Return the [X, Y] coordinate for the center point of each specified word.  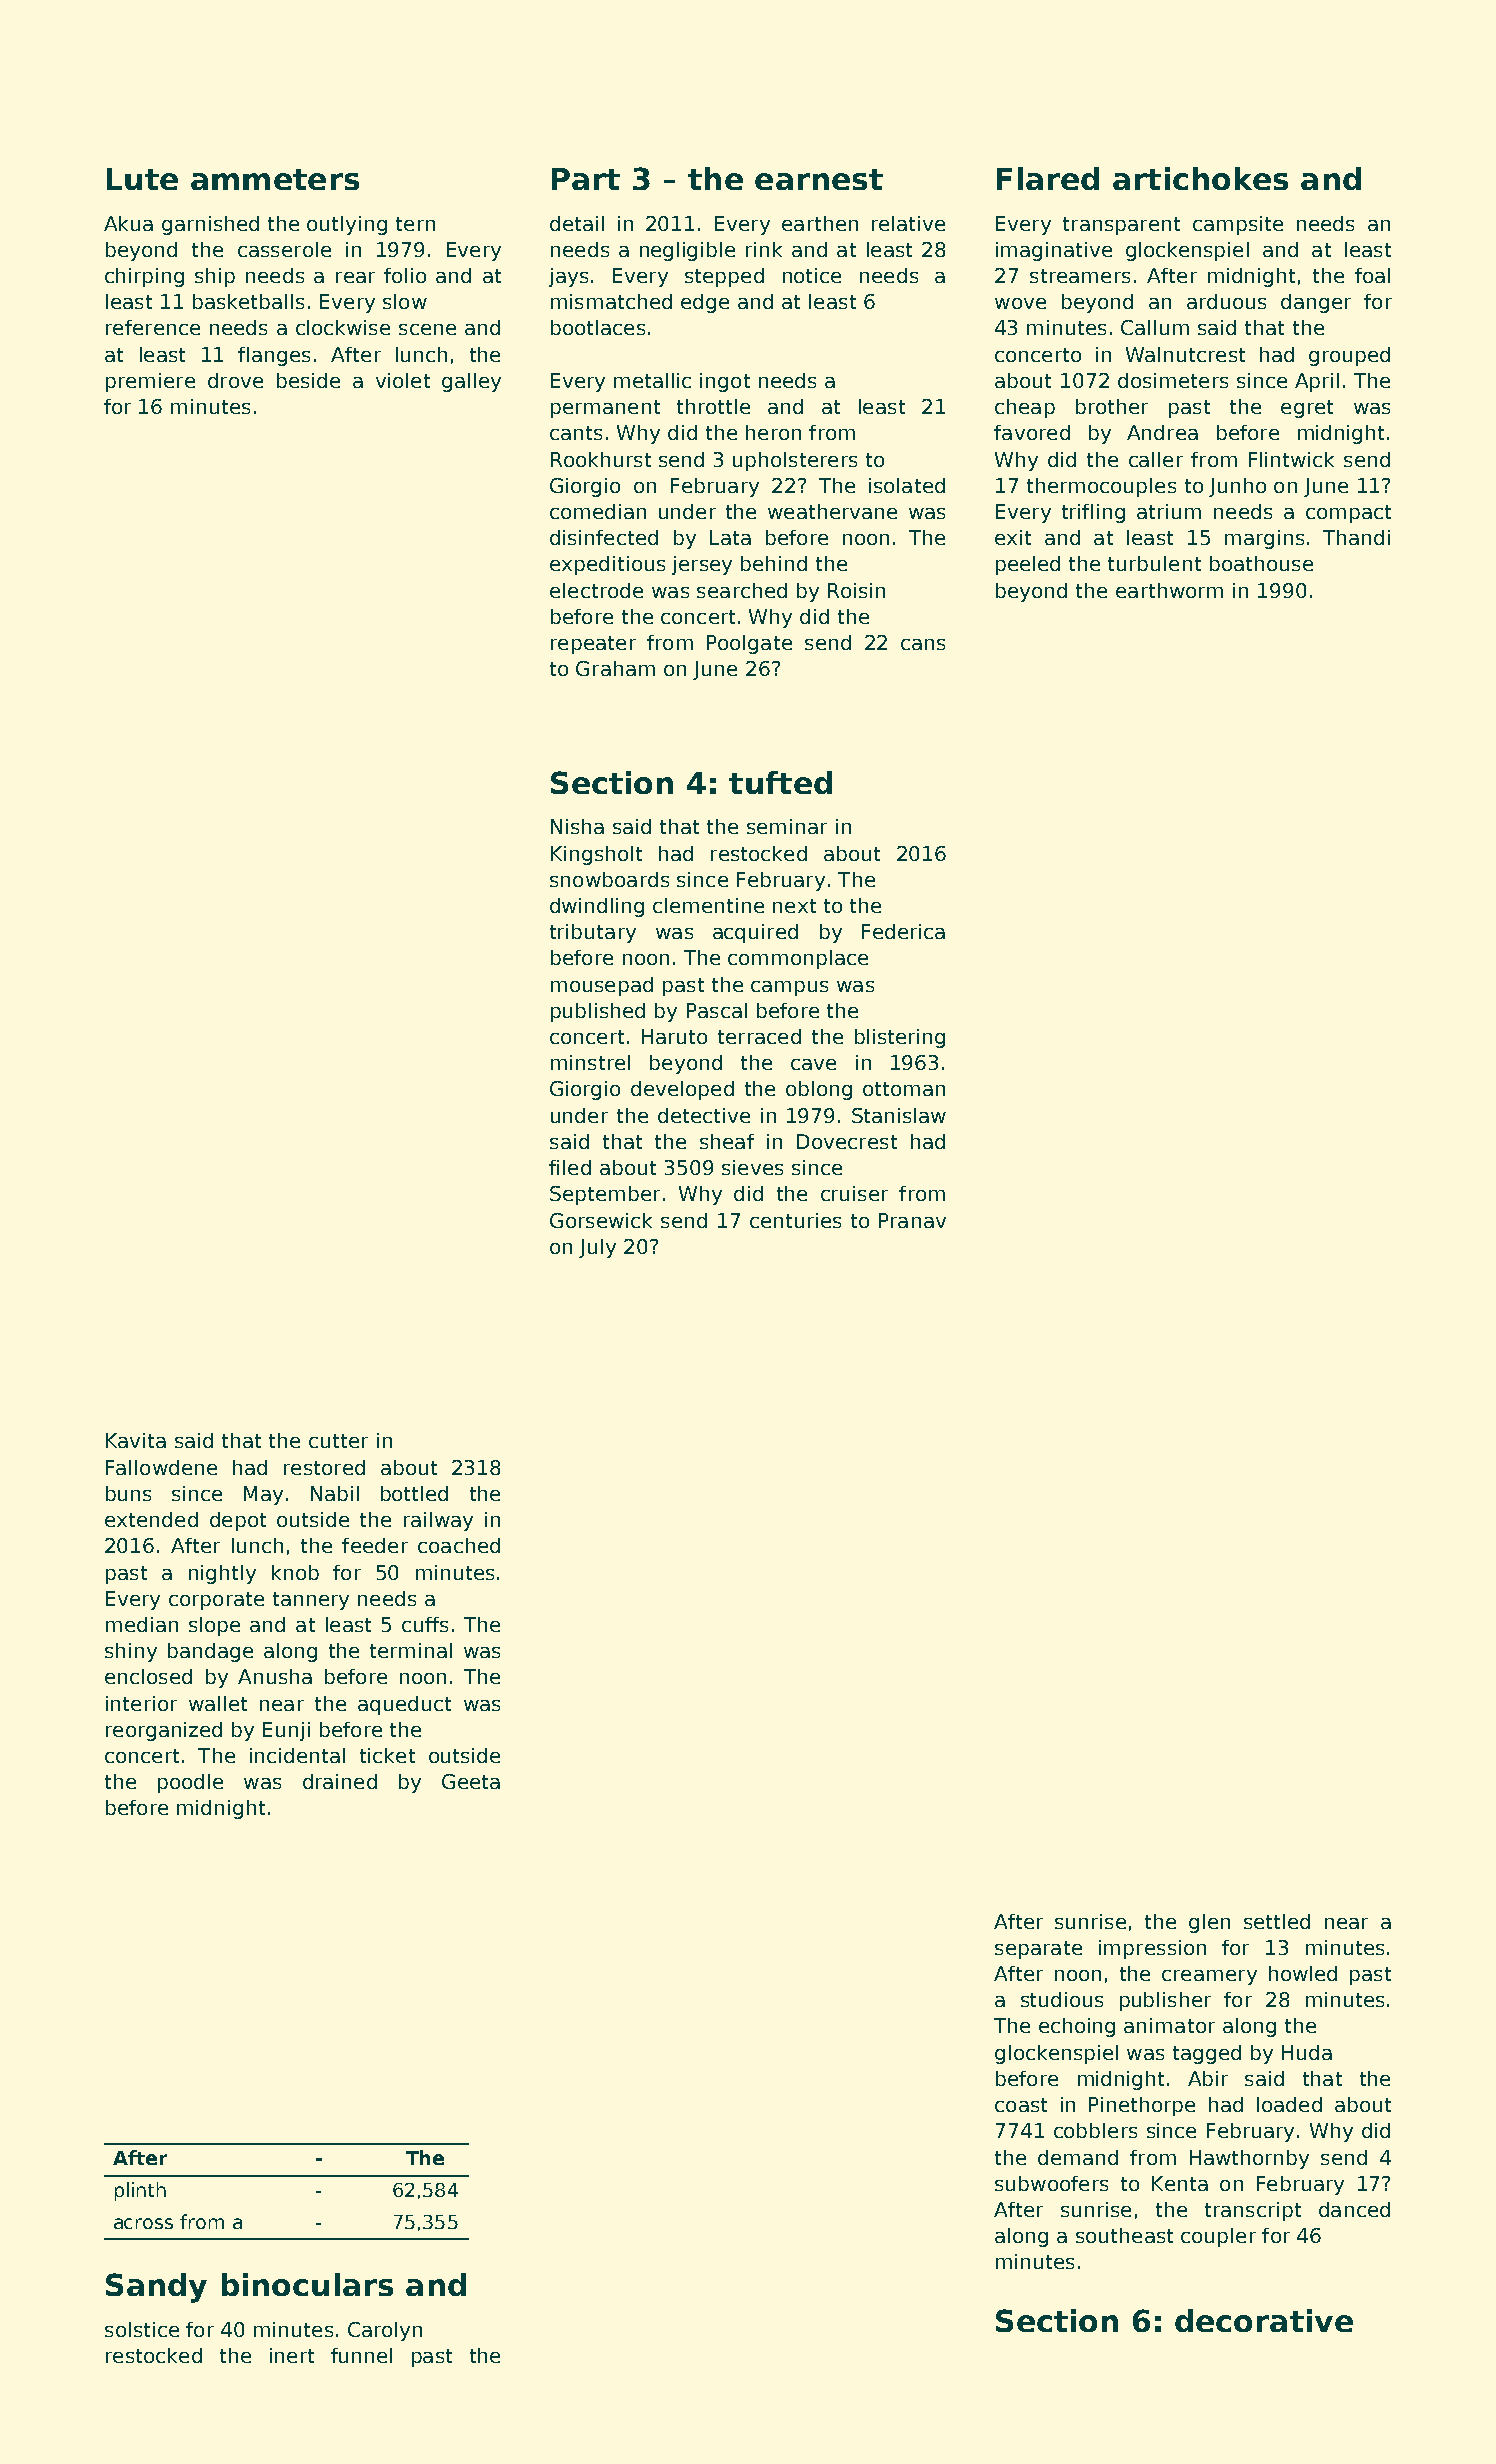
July [597, 1248]
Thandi [1356, 537]
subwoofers [1051, 2183]
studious [1062, 1999]
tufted [780, 782]
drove [235, 380]
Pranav [912, 1220]
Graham [615, 668]
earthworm [1169, 590]
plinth [140, 2191]
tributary [593, 933]
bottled [414, 1493]
